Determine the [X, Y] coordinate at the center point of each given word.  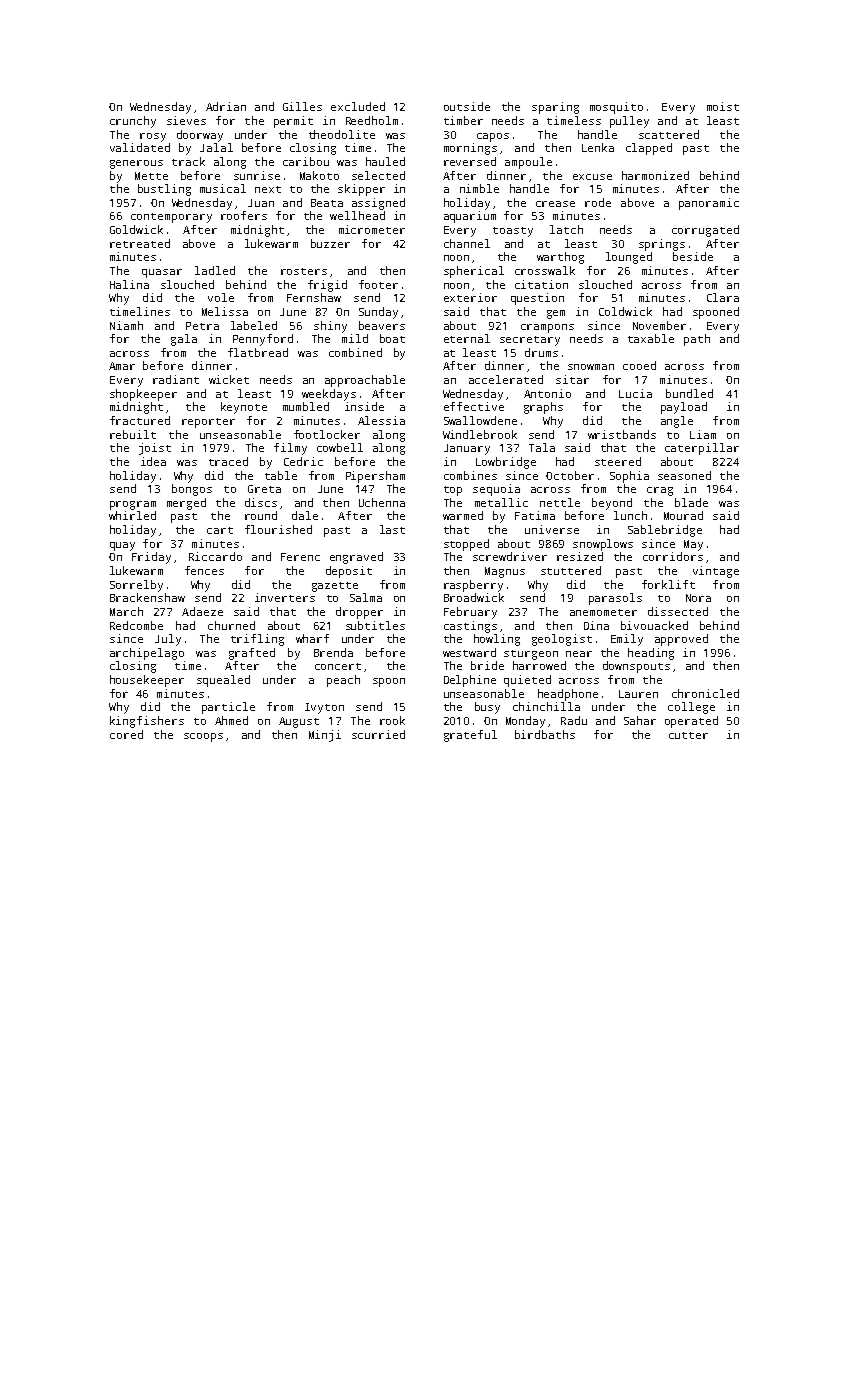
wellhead [357, 215]
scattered [669, 134]
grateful [470, 736]
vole [221, 297]
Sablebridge [665, 531]
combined [355, 352]
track [188, 161]
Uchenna [382, 502]
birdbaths [545, 734]
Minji [325, 736]
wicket [229, 379]
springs [662, 245]
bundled [689, 393]
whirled [132, 515]
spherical [474, 272]
